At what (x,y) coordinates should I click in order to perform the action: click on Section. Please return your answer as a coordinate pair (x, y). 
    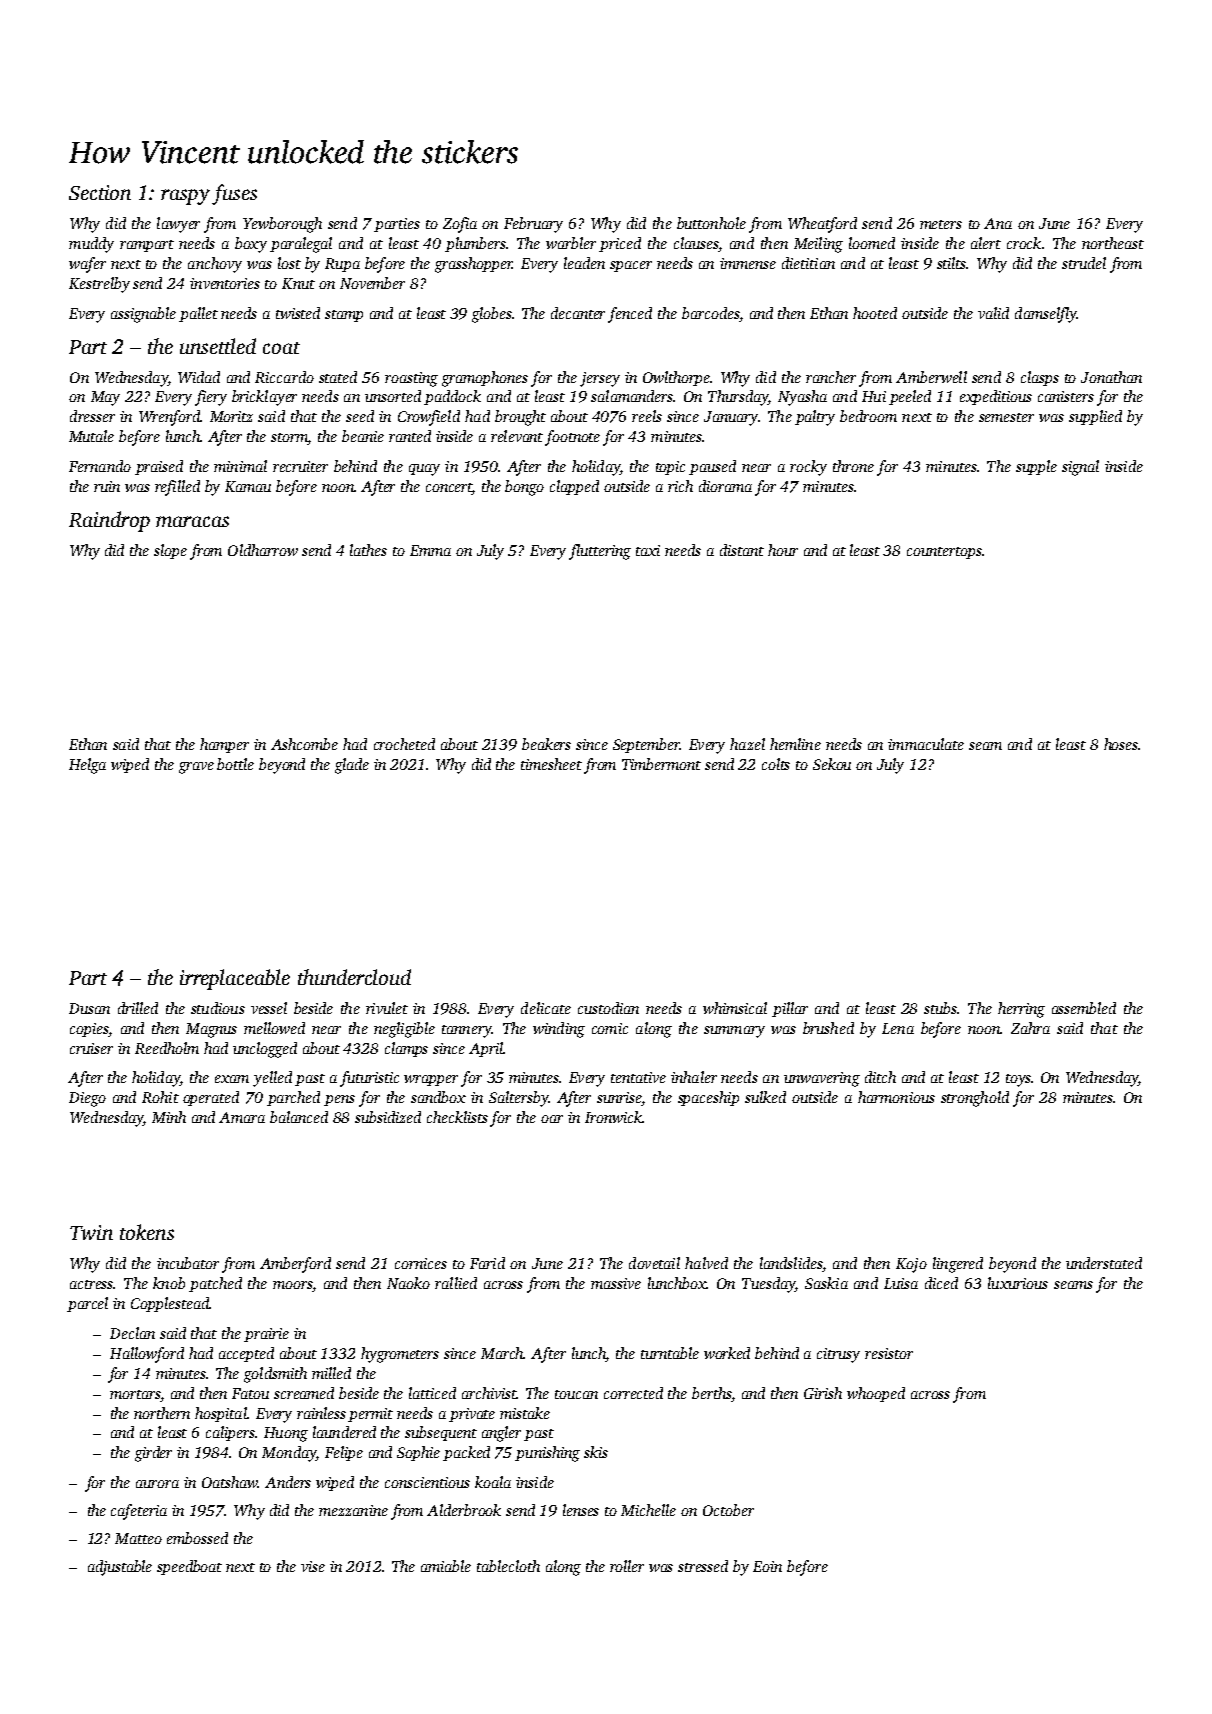
    Looking at the image, I should click on (100, 192).
